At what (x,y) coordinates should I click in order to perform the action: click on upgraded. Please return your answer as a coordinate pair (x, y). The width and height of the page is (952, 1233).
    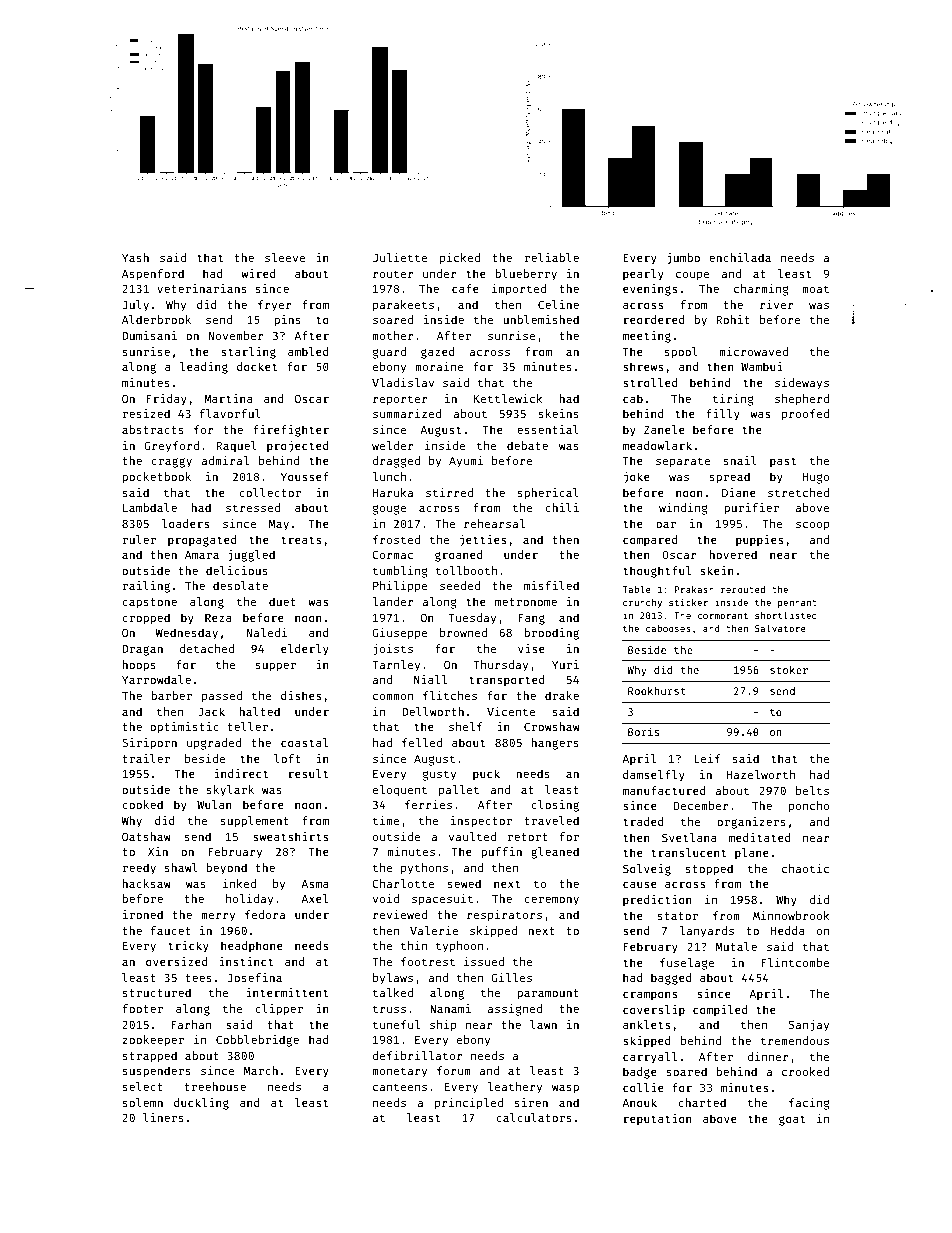
    Looking at the image, I should click on (214, 744).
